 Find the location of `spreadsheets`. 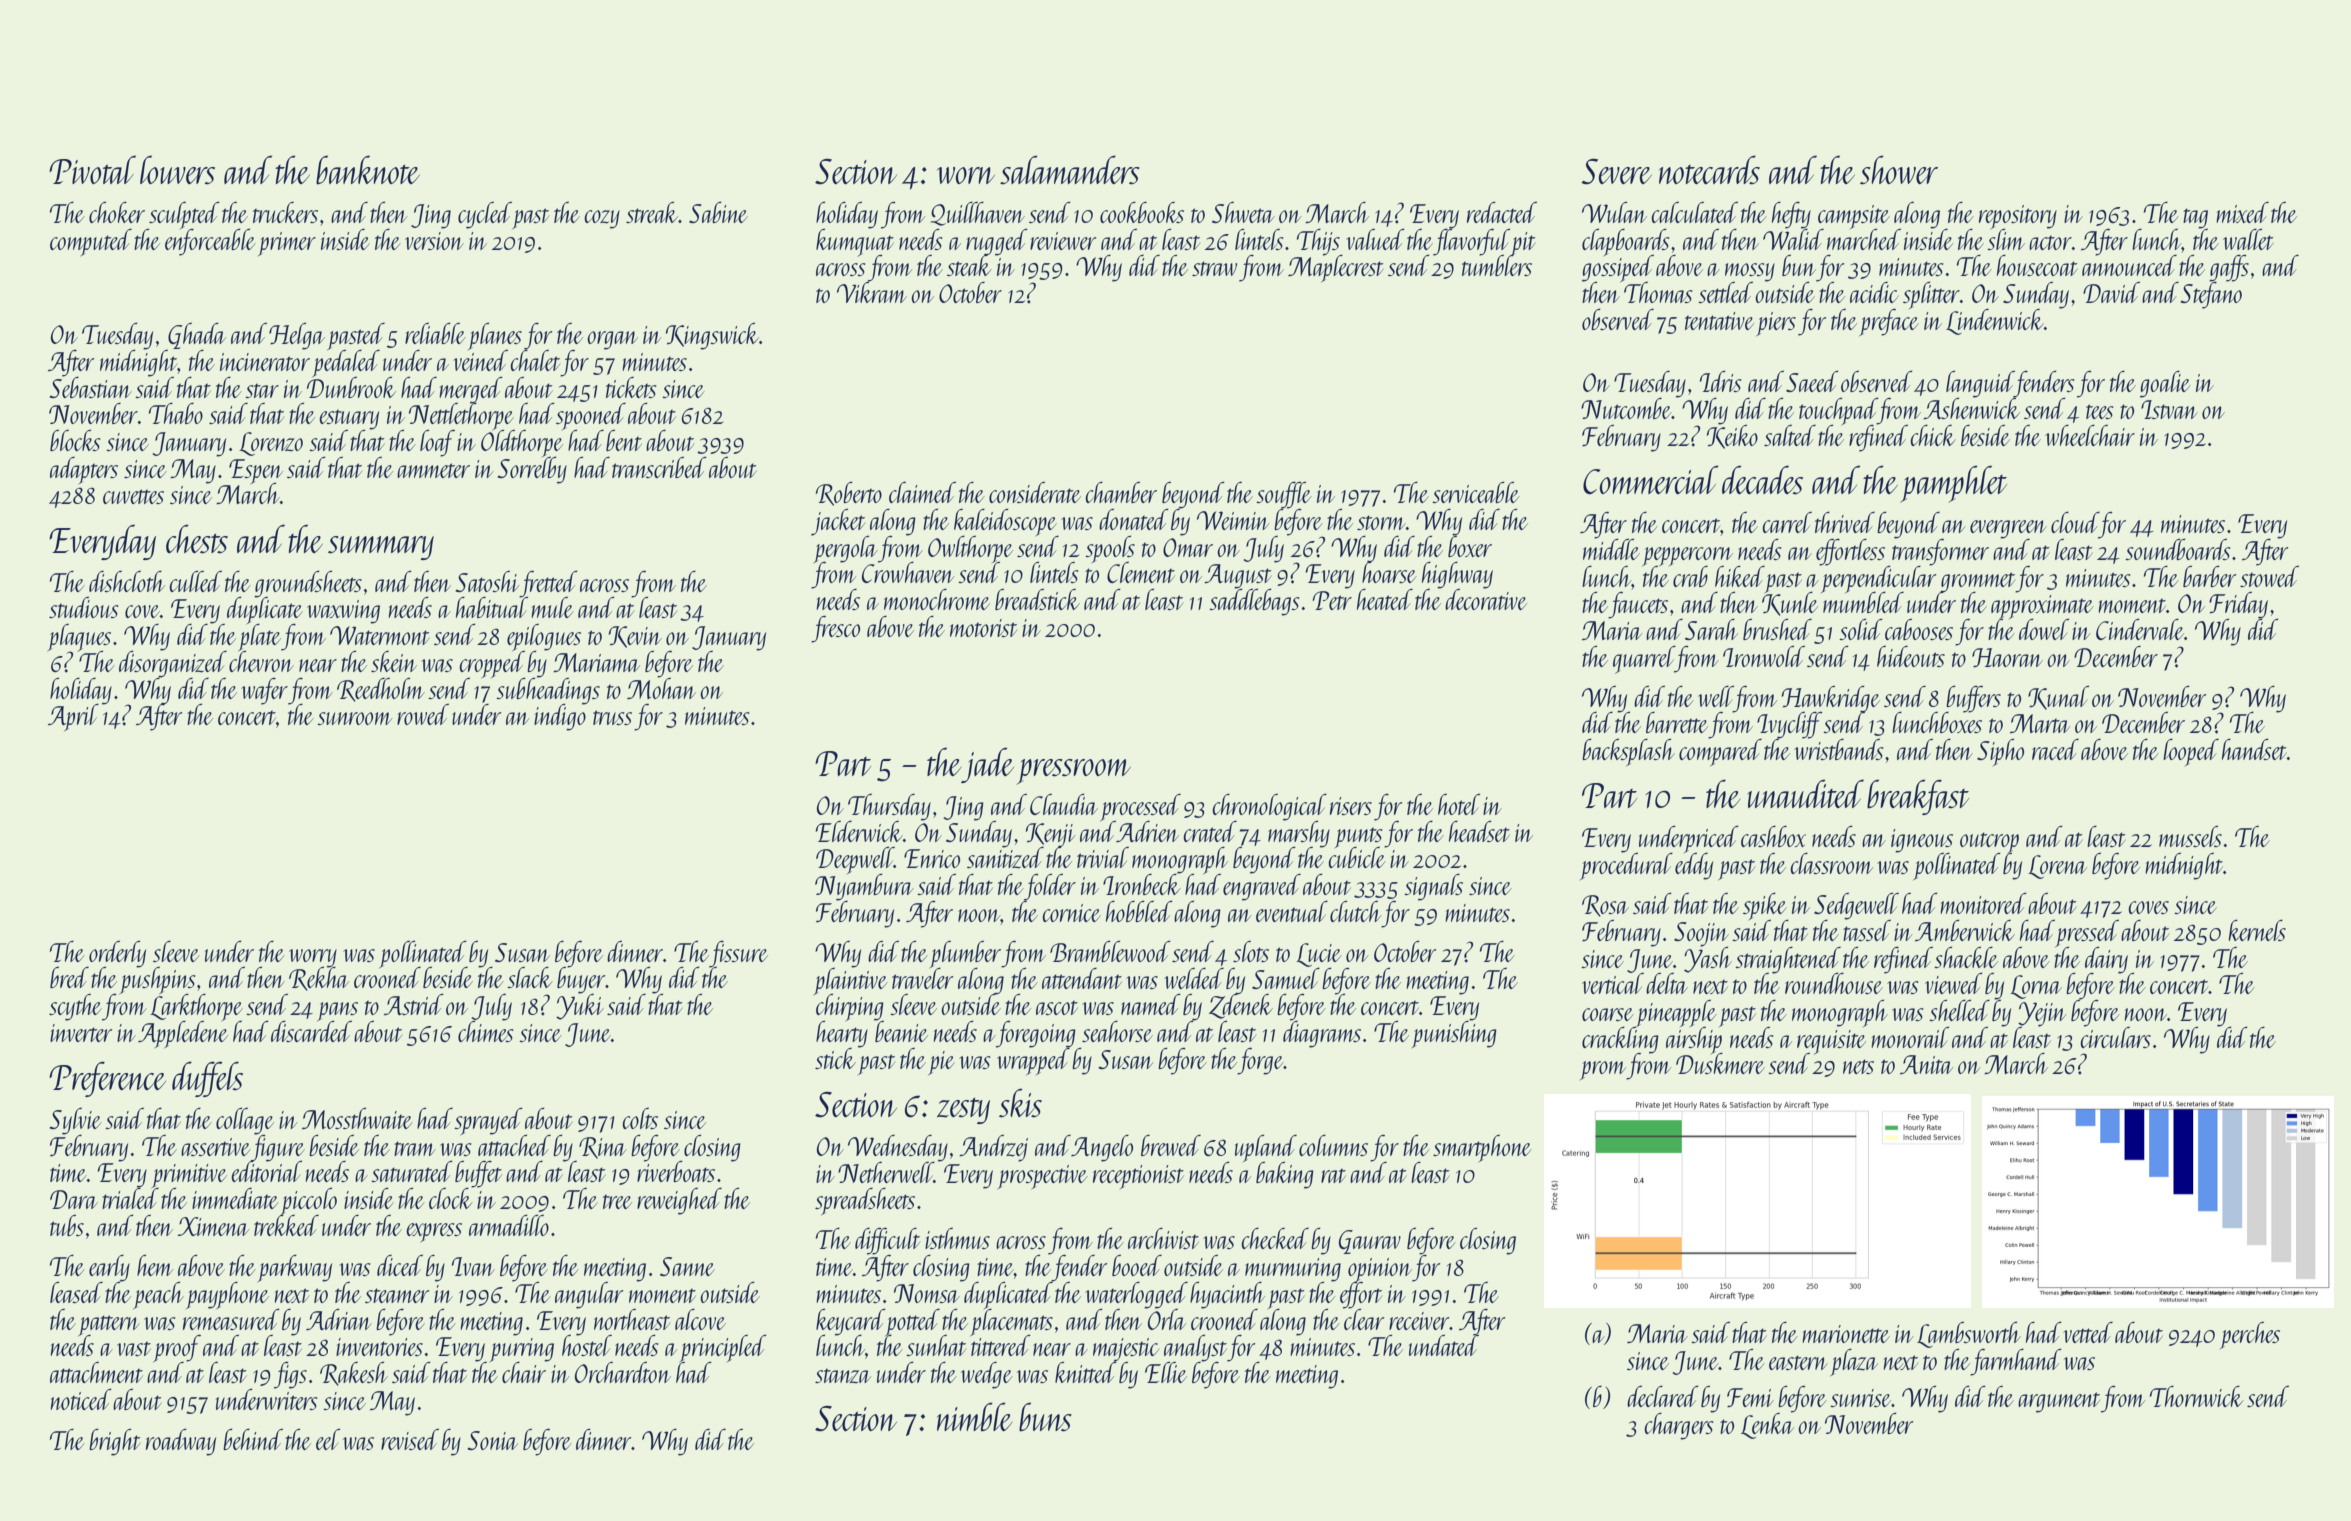

spreadsheets is located at coordinates (865, 1201).
